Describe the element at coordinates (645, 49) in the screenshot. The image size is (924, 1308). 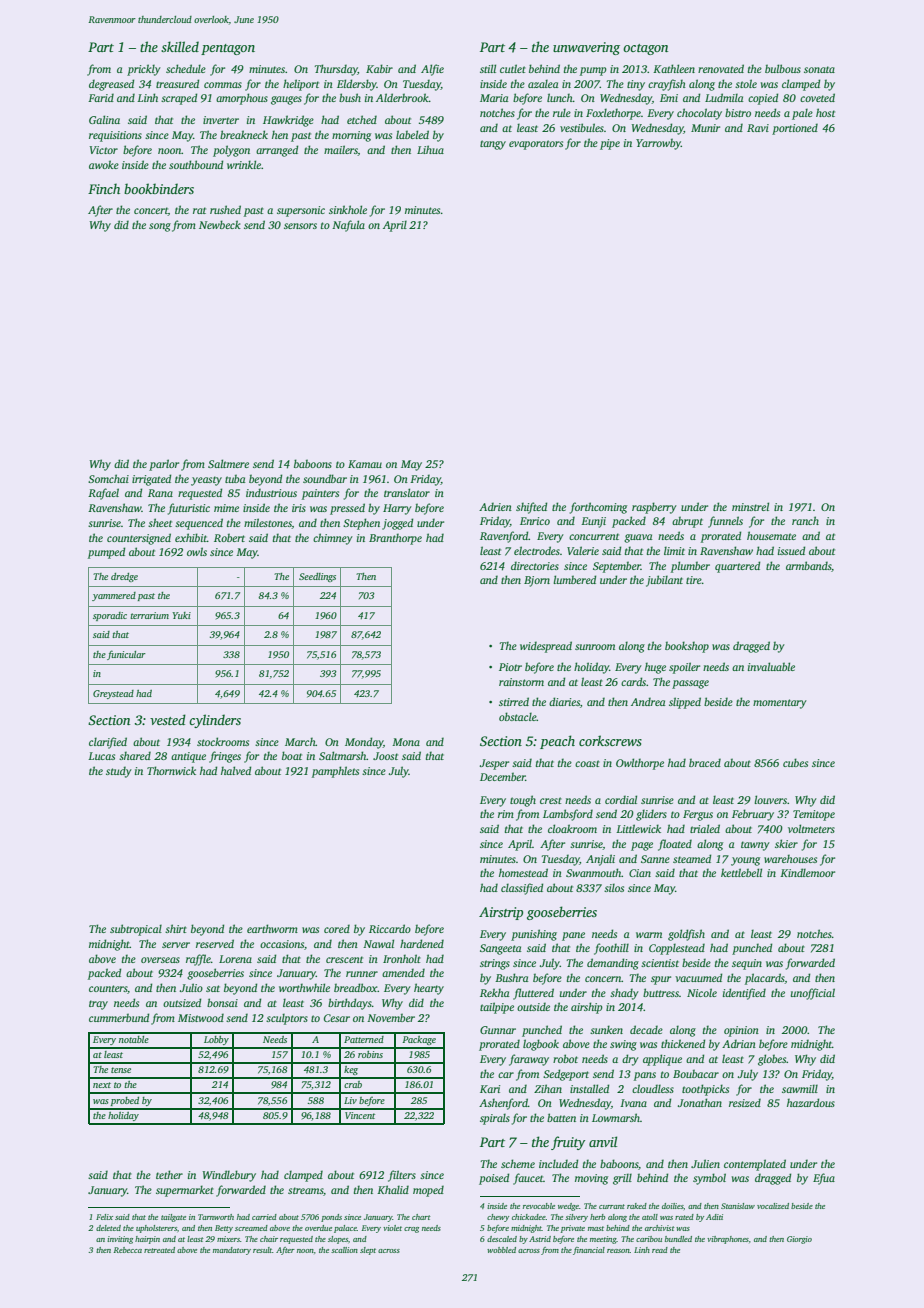
I see `octagon` at that location.
